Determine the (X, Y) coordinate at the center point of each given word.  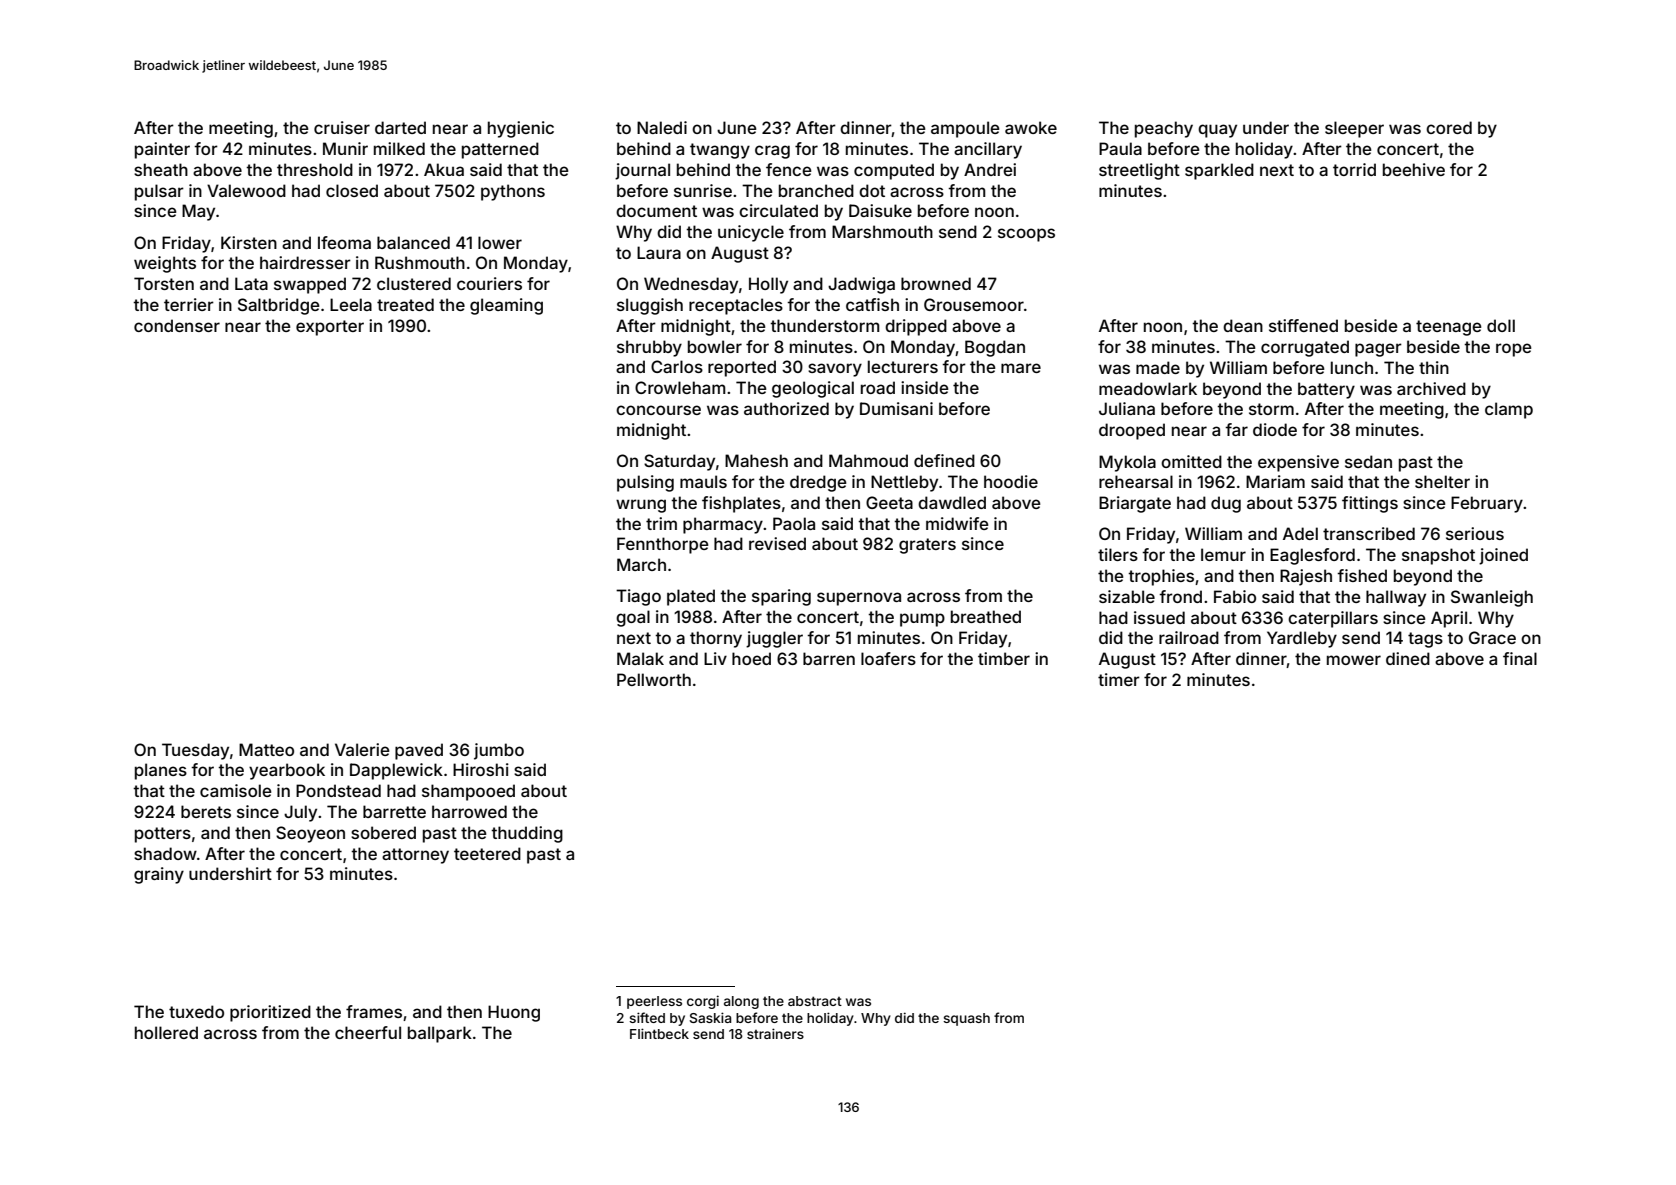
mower (1354, 660)
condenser (177, 325)
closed (352, 190)
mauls (703, 481)
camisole (235, 790)
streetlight (1139, 171)
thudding (527, 834)
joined (1503, 556)
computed (894, 171)
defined (944, 460)
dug (1226, 504)
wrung (641, 506)
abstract (815, 1001)
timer (1119, 679)
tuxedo (196, 1011)
